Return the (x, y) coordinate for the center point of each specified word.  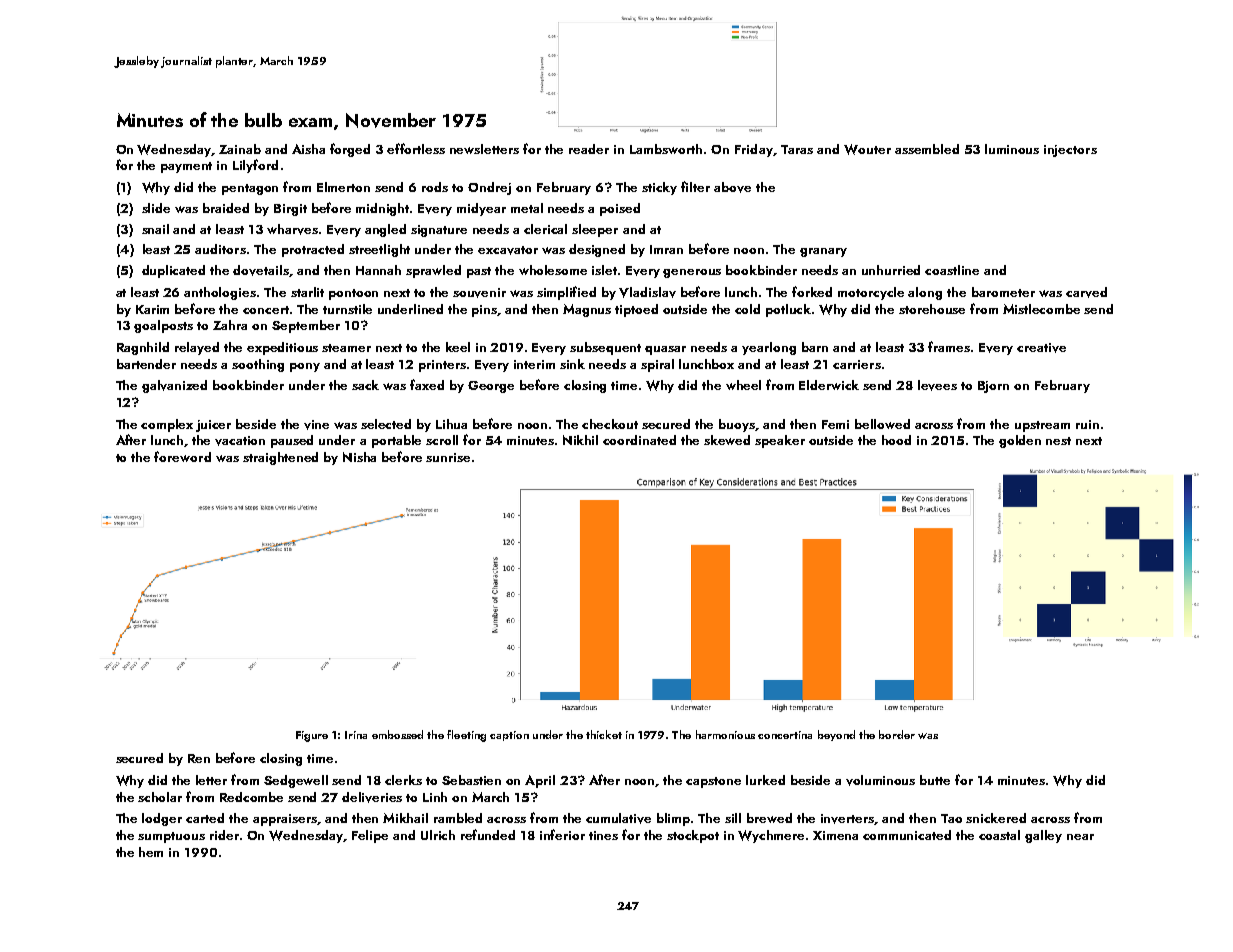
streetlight (379, 250)
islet (604, 270)
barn (815, 347)
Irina (356, 735)
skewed (727, 440)
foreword (182, 456)
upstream (1042, 426)
